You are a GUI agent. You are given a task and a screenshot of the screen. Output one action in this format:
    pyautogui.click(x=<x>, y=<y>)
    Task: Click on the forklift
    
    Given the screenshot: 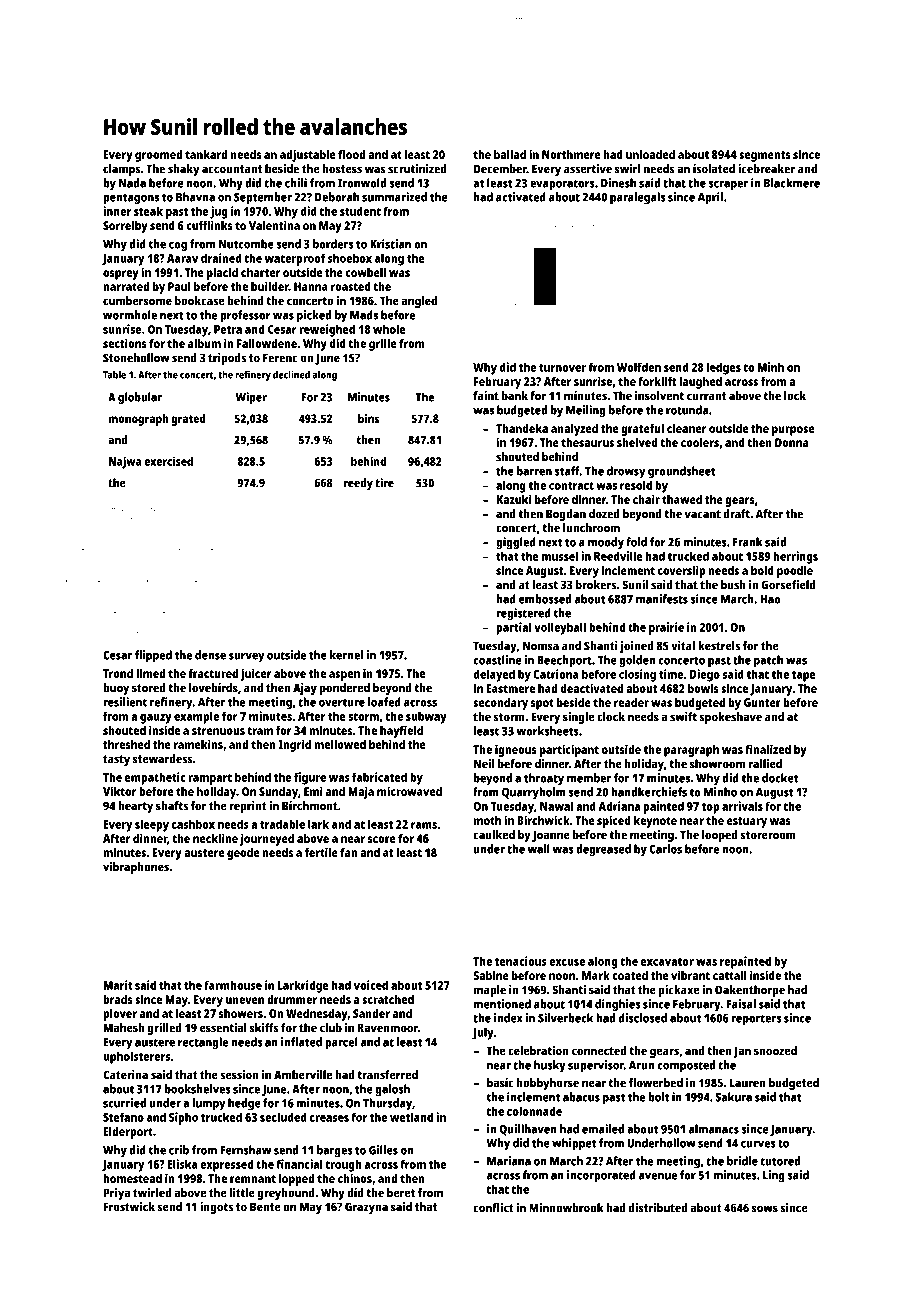 What is the action you would take?
    pyautogui.click(x=657, y=381)
